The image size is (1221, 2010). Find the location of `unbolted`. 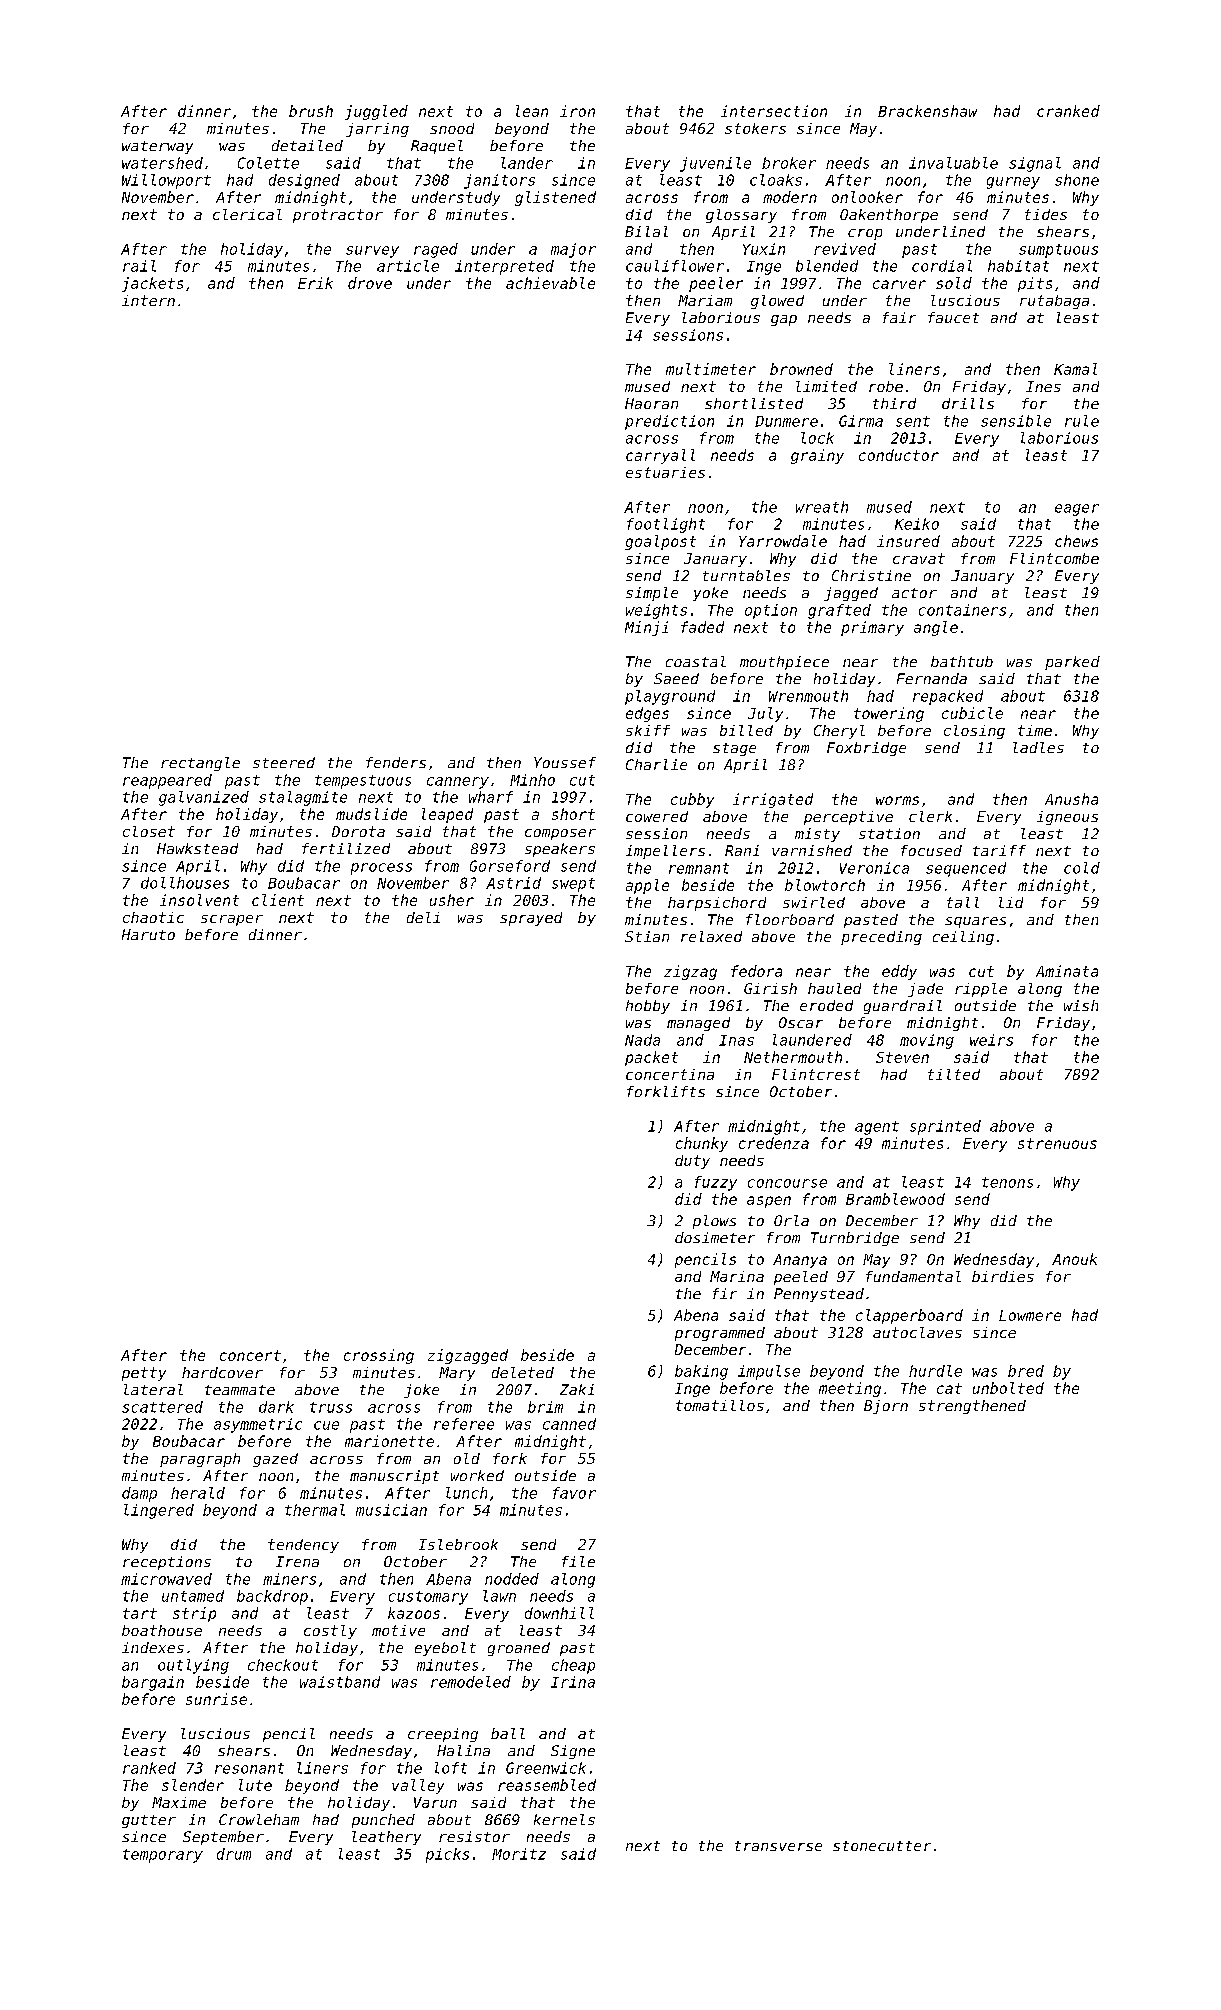

unbolted is located at coordinates (1008, 1388).
